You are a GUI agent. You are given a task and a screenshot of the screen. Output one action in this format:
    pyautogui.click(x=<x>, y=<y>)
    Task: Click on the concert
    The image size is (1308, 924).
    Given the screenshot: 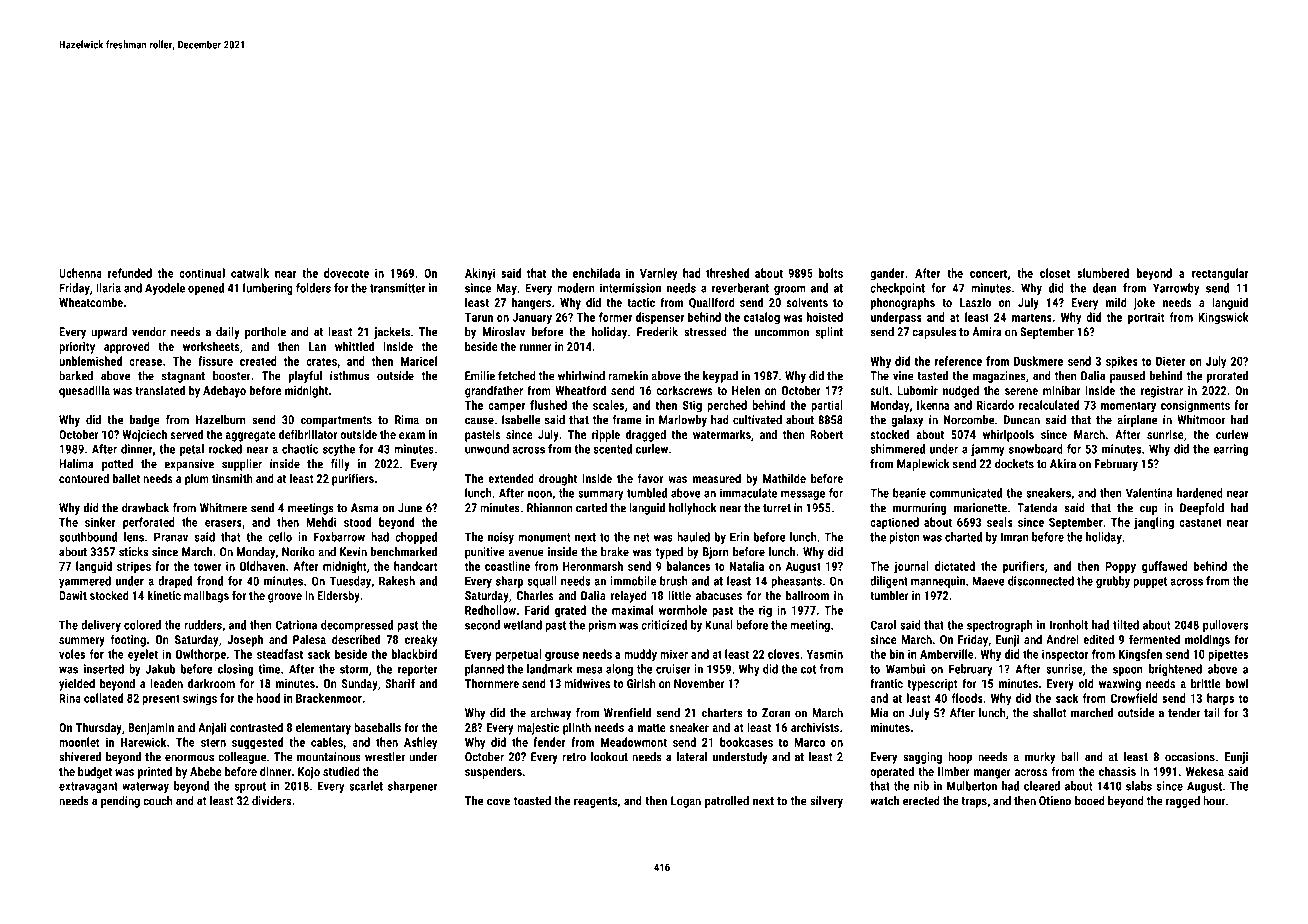 What is the action you would take?
    pyautogui.click(x=988, y=273)
